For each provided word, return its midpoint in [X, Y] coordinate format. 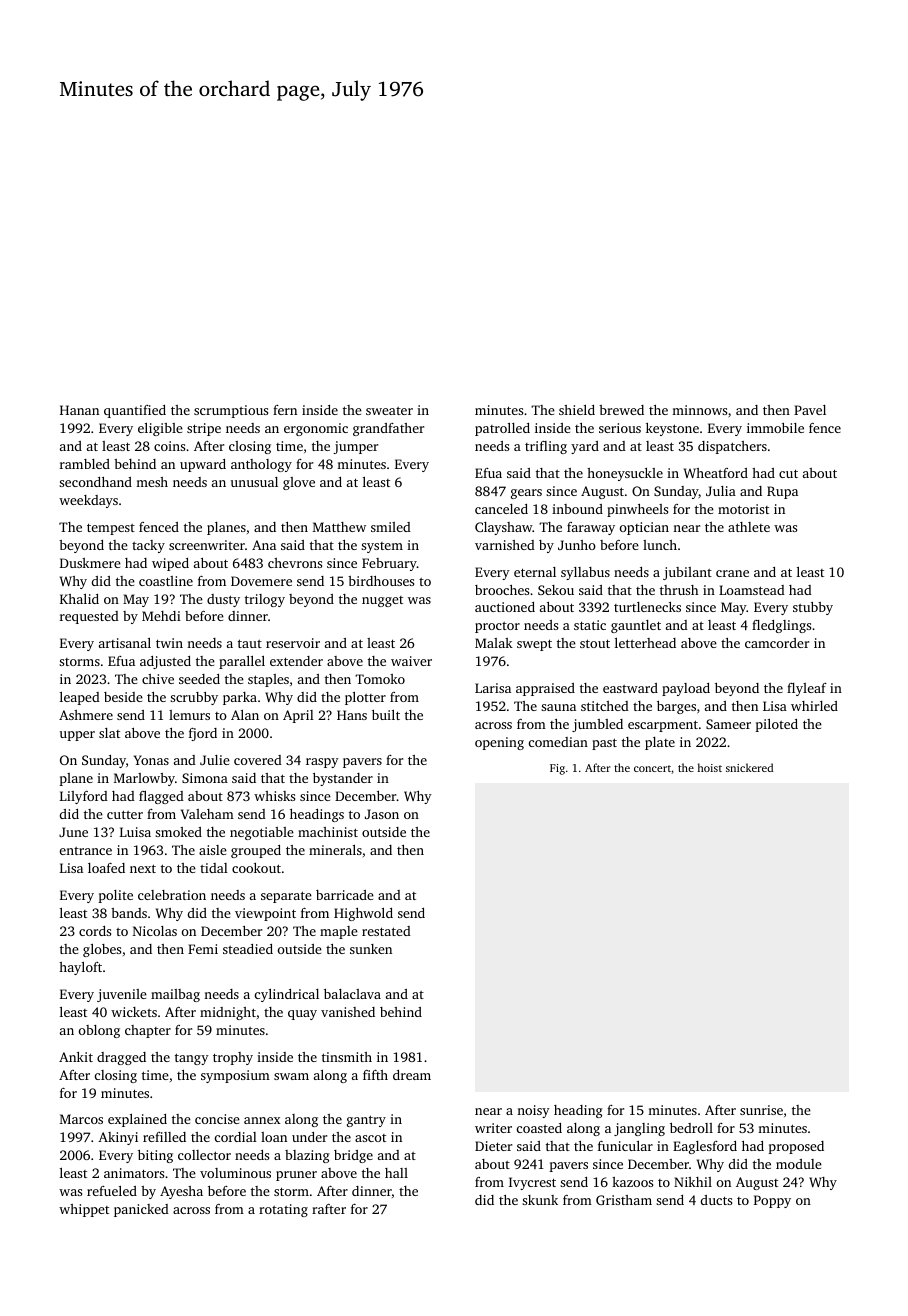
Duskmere [90, 563]
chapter [148, 1031]
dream [412, 1075]
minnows [699, 410]
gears [526, 494]
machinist [328, 832]
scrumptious [231, 411]
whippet [84, 1210]
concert [652, 768]
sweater [389, 411]
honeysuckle [625, 474]
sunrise [761, 1110]
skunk [540, 1200]
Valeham [207, 814]
